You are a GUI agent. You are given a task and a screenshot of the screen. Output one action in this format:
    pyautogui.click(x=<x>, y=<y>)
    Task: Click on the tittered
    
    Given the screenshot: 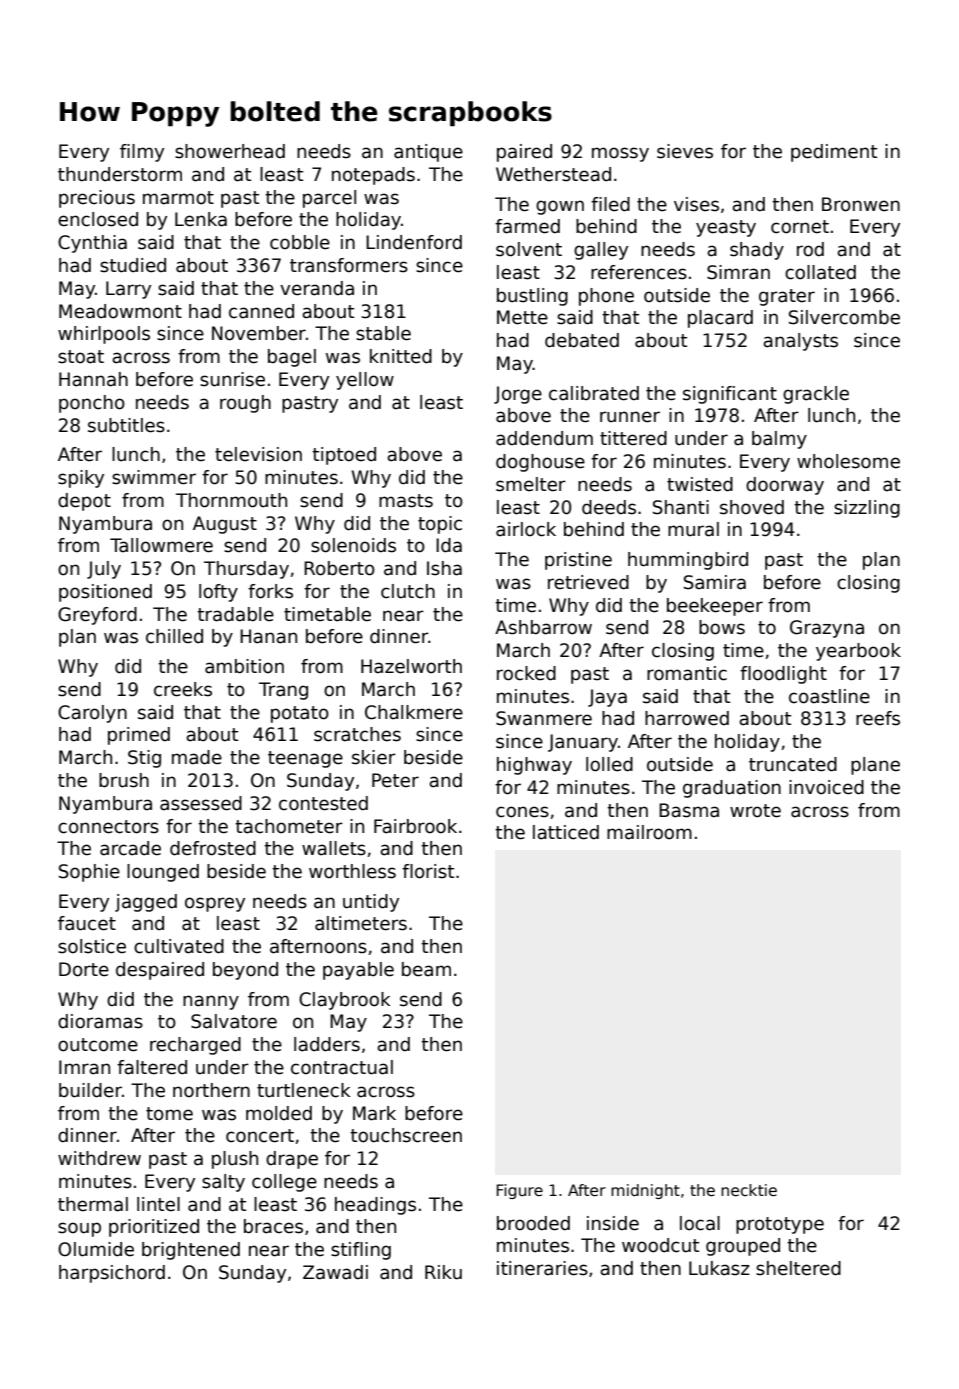 What is the action you would take?
    pyautogui.click(x=633, y=438)
